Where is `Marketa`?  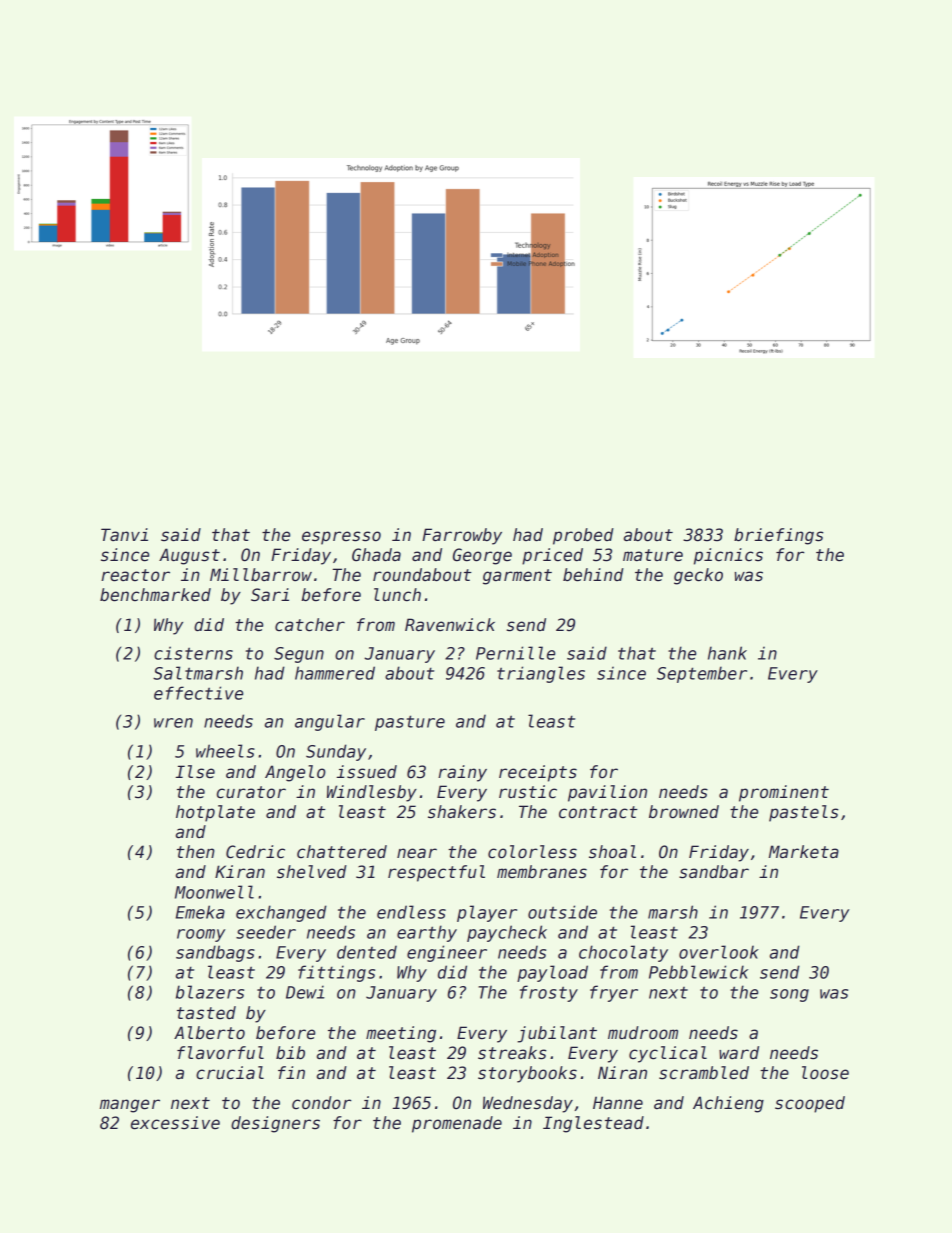
Marketa is located at coordinates (804, 852).
